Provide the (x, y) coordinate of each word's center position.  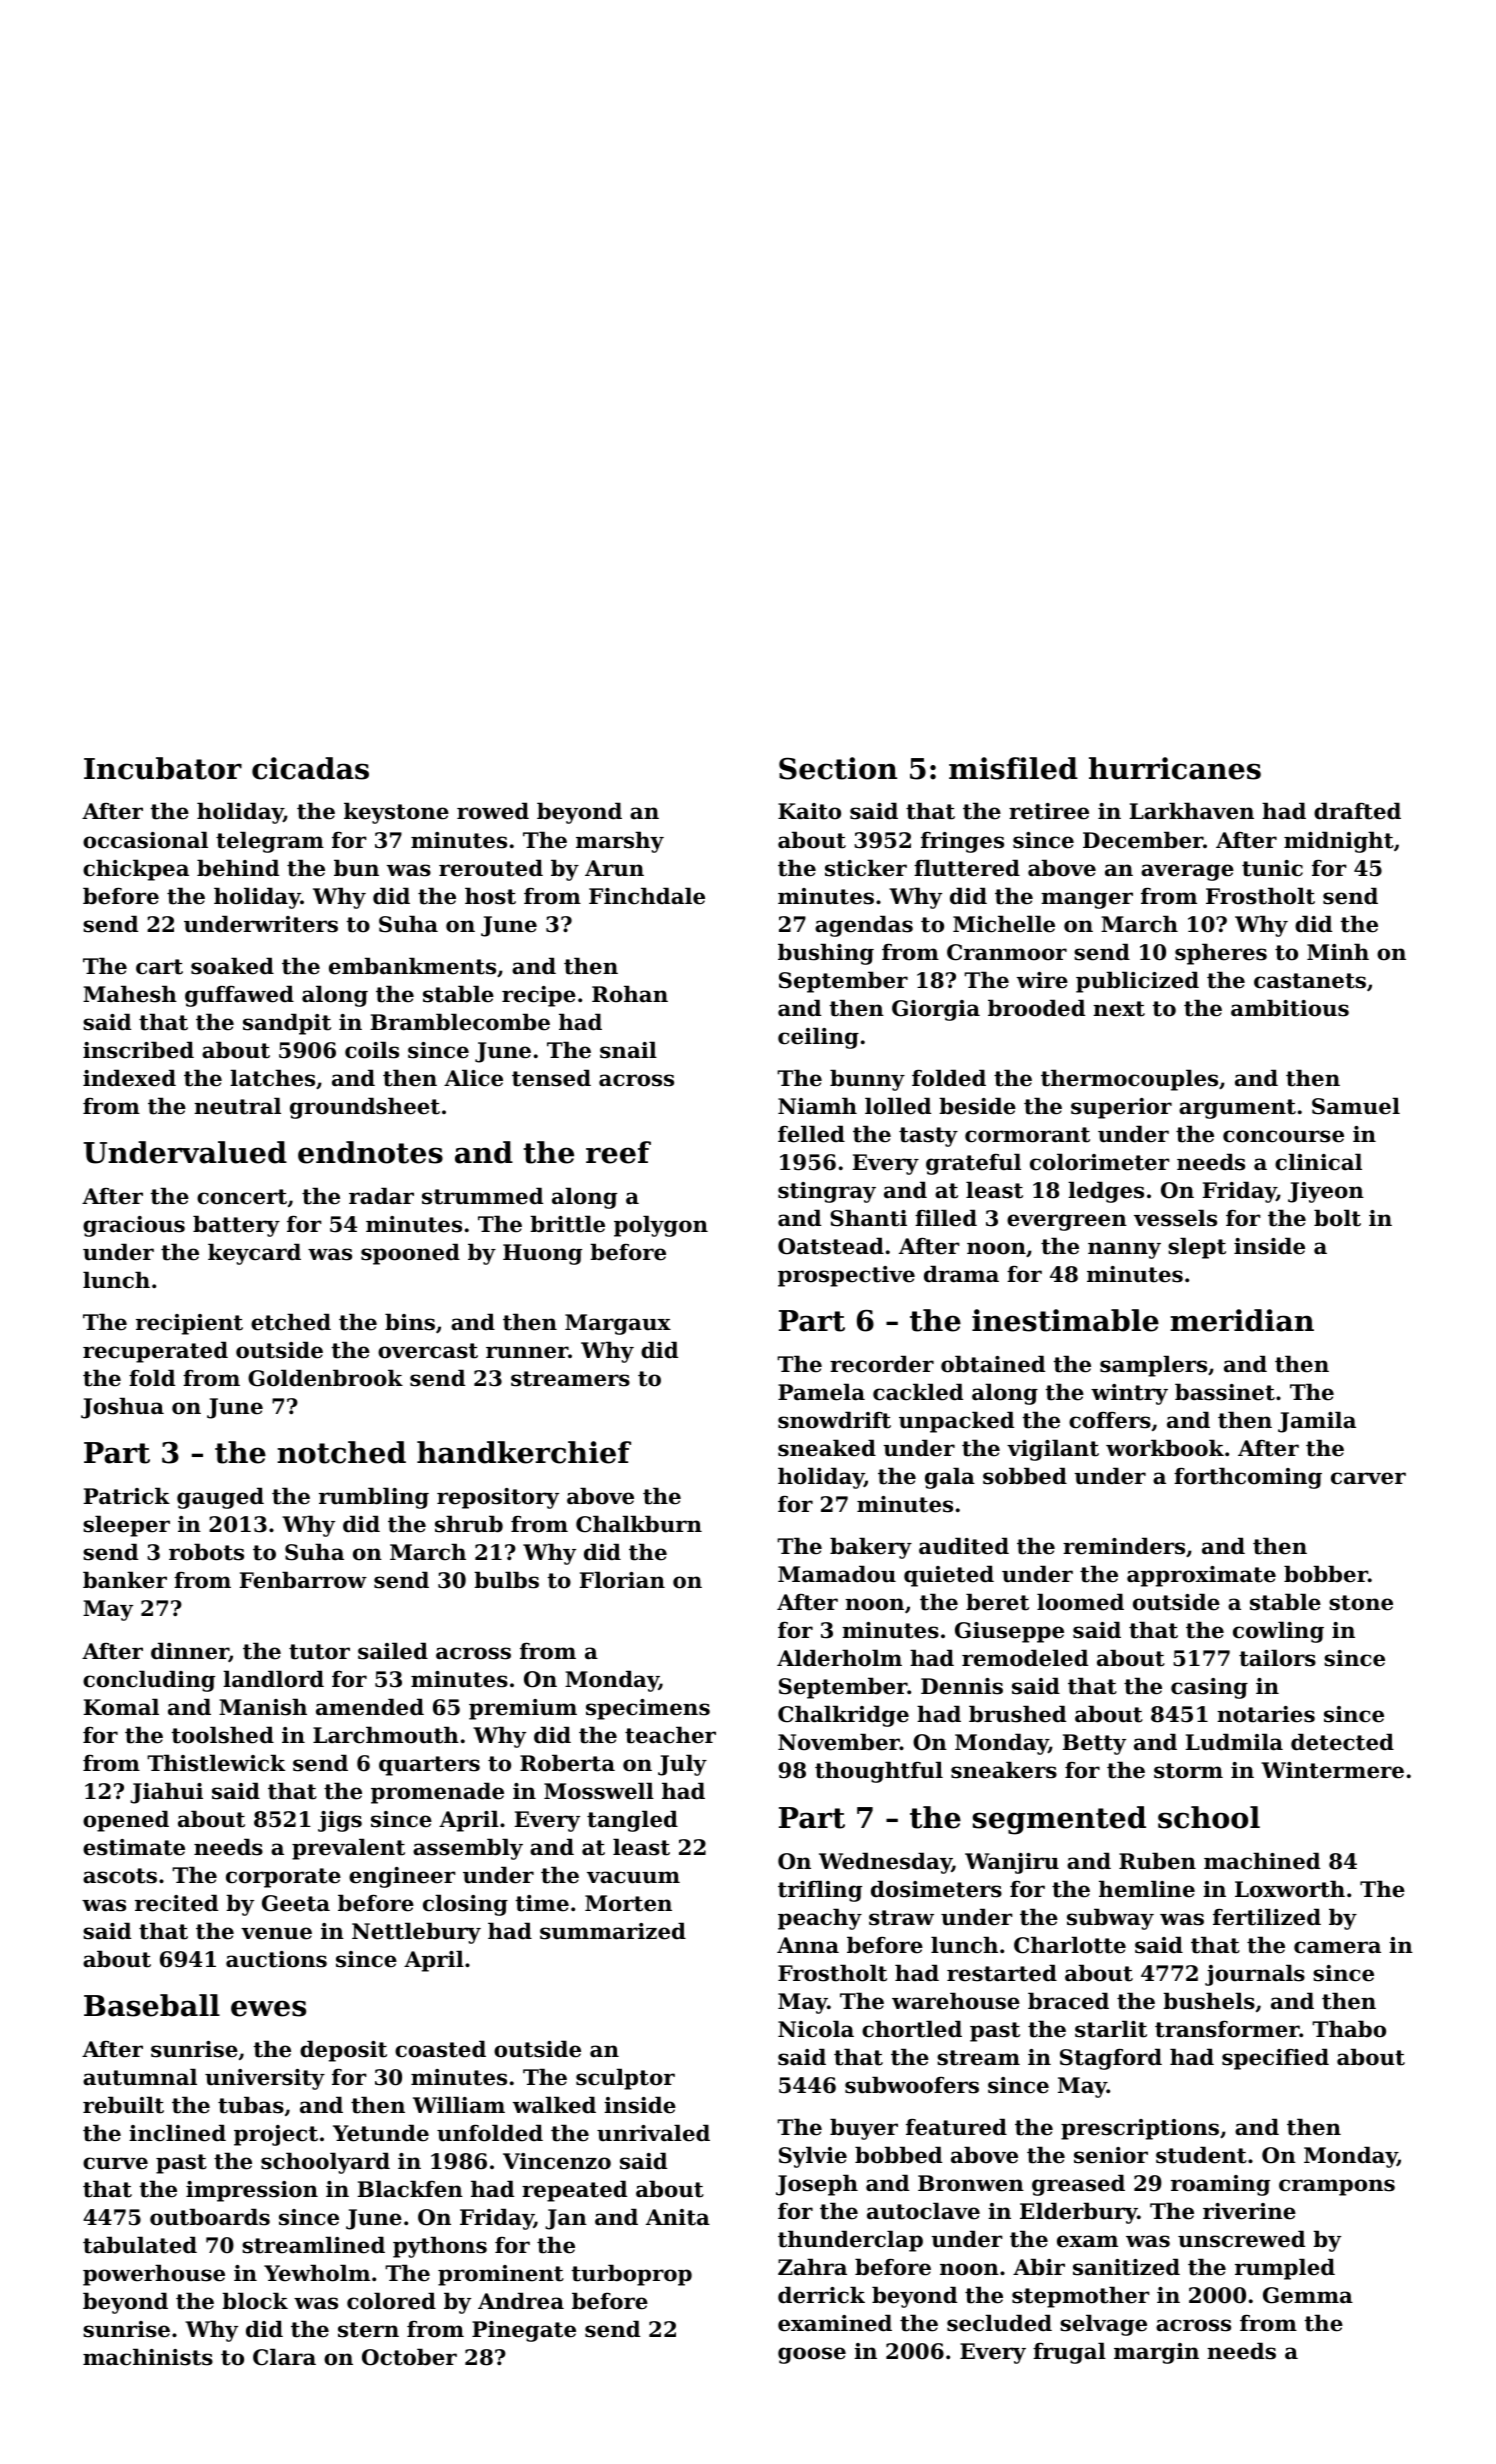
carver (1368, 1478)
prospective (846, 1276)
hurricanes (1175, 768)
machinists (148, 2357)
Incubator (163, 768)
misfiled (1013, 768)
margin (1156, 2353)
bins (410, 1322)
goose (812, 2355)
